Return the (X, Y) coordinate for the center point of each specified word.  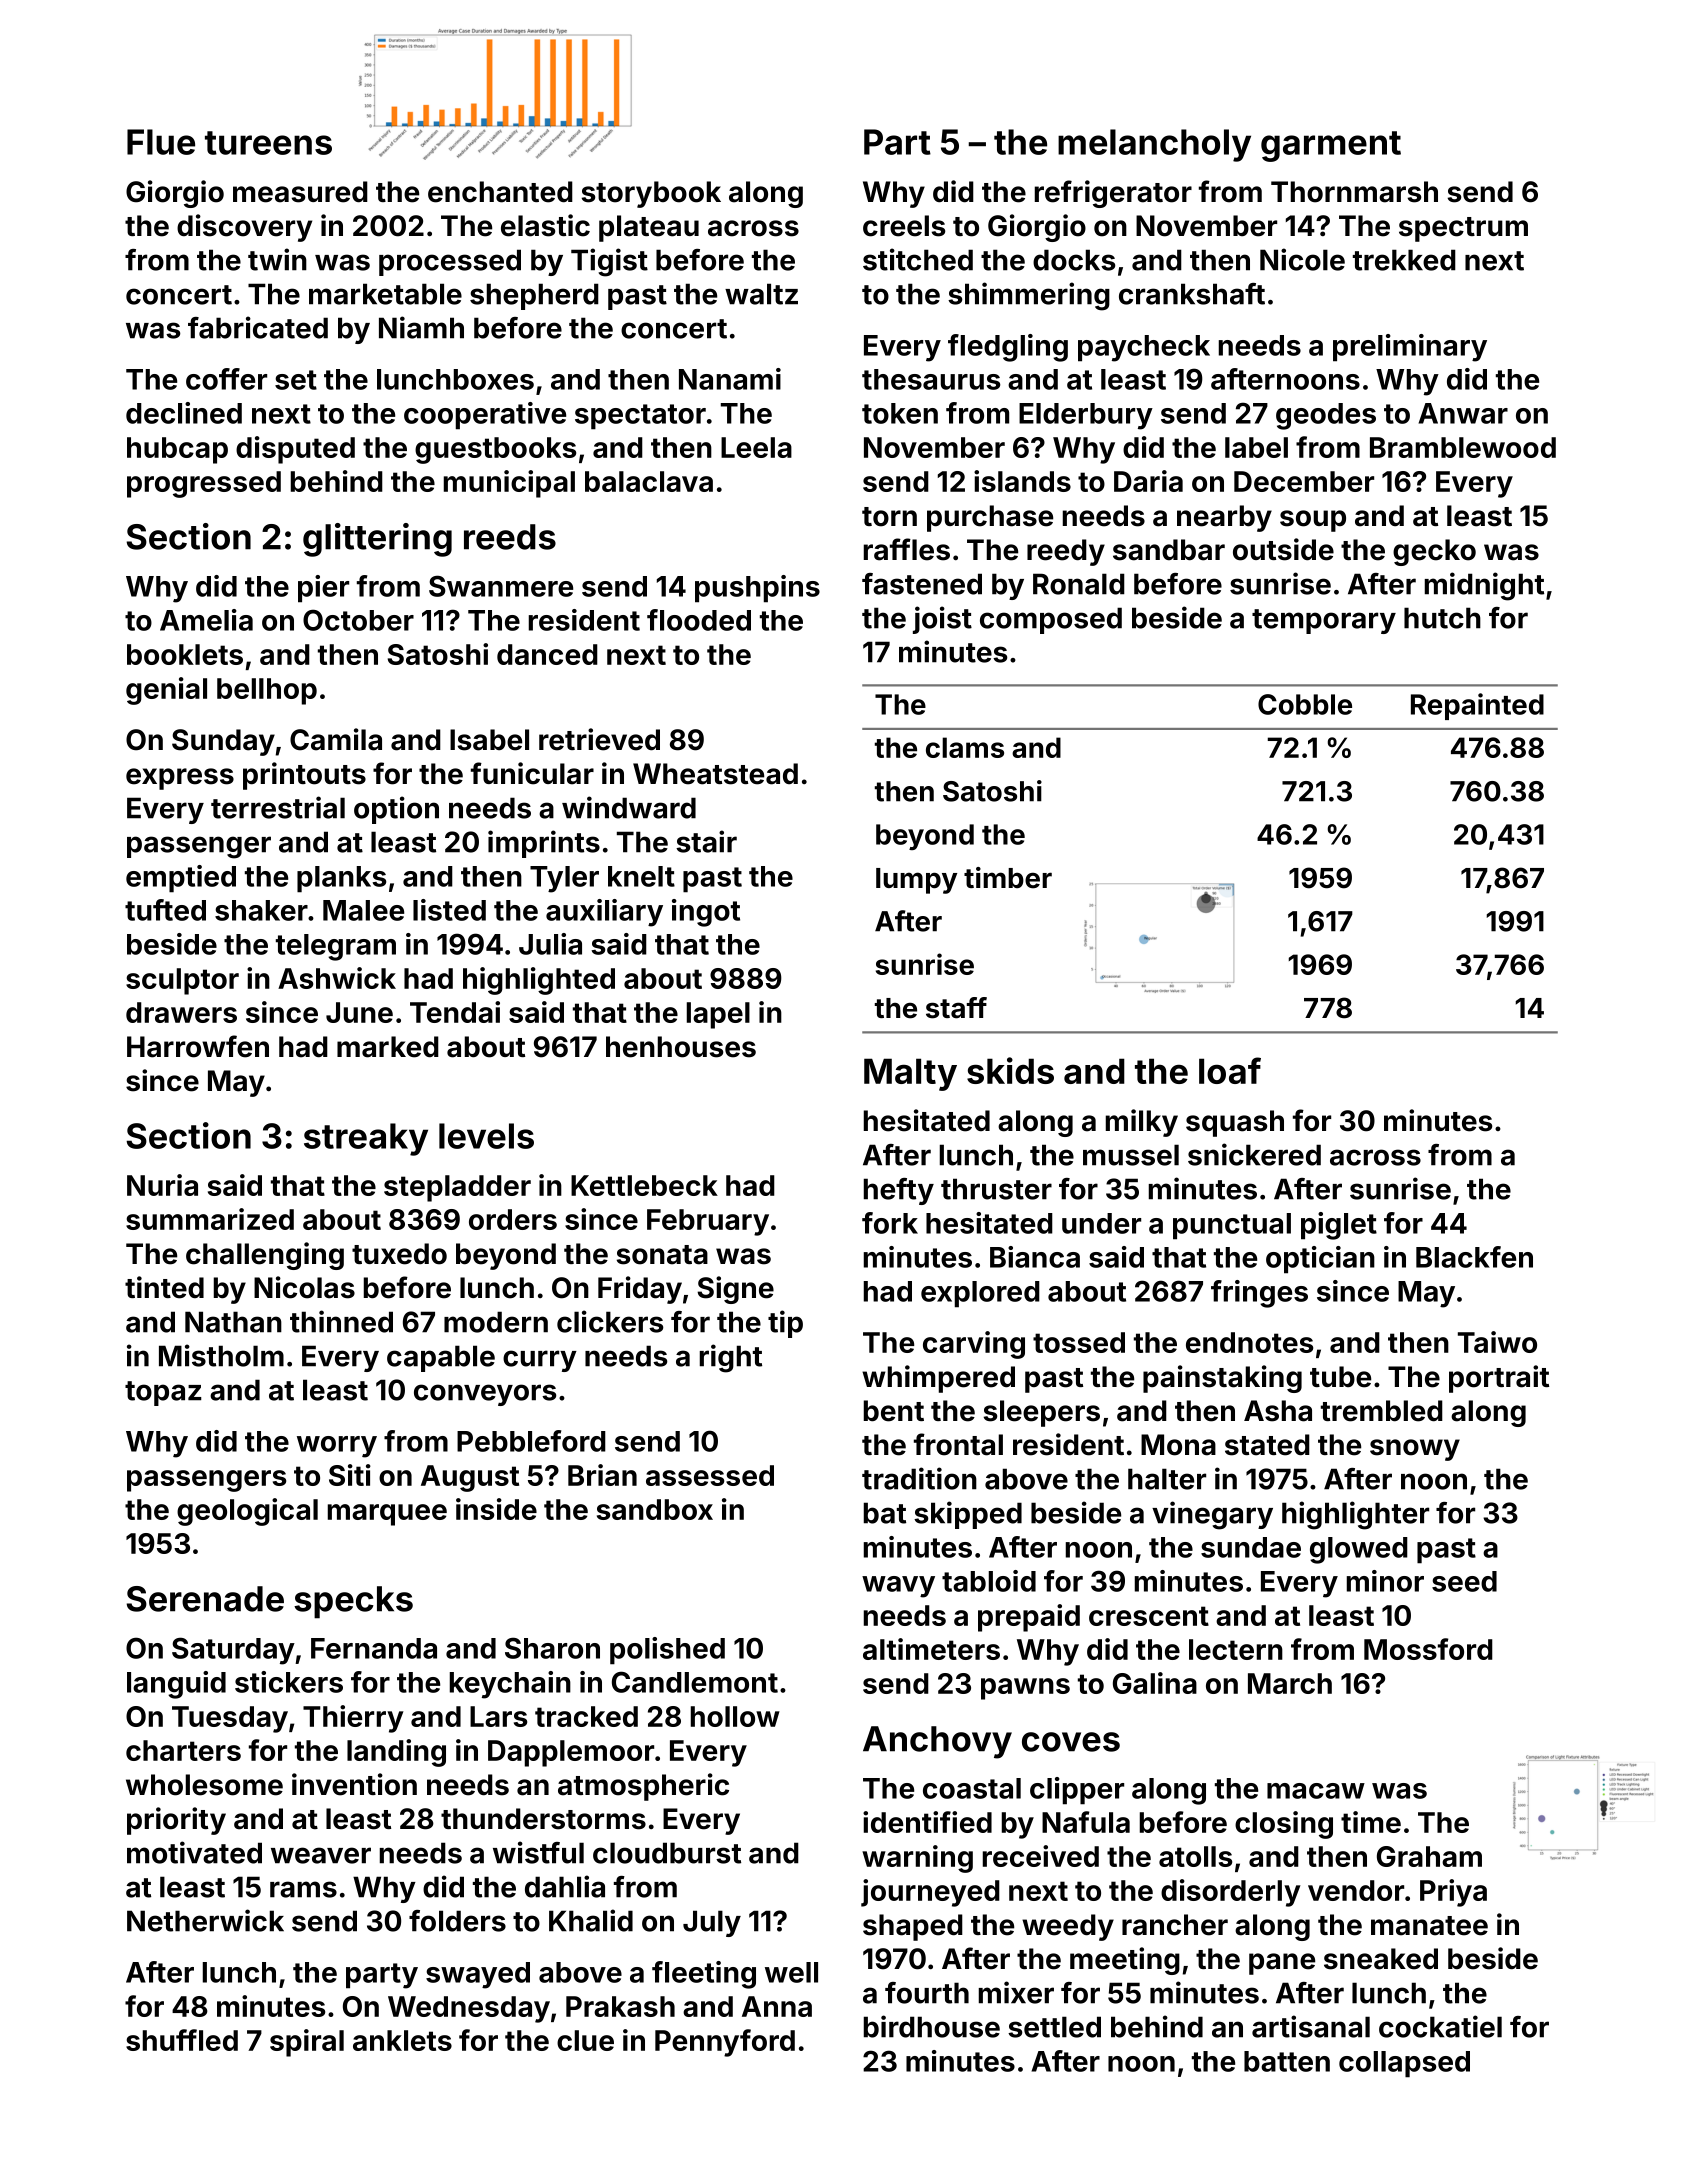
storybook (651, 194)
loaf (1230, 1070)
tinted (164, 1287)
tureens (268, 143)
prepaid (1029, 1618)
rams (303, 1889)
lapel (718, 1015)
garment (1331, 146)
